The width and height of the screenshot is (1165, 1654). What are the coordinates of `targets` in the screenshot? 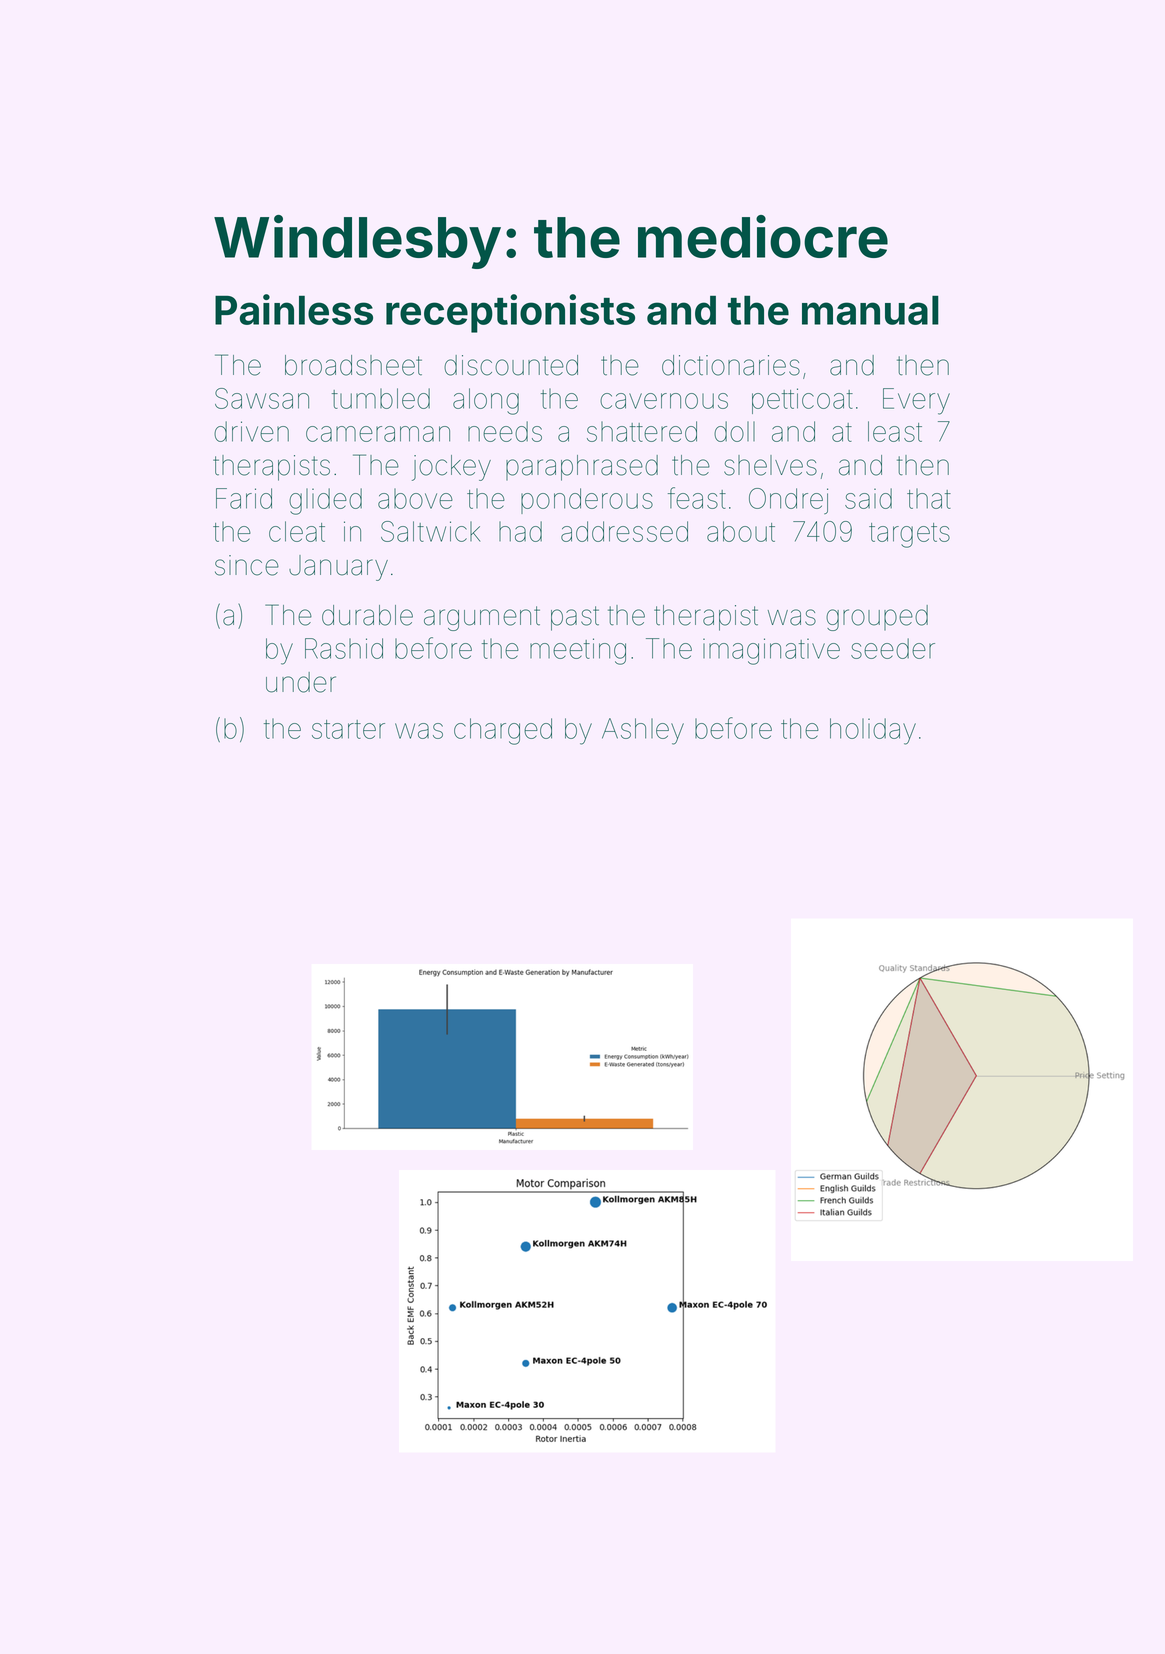 It's located at (909, 535).
